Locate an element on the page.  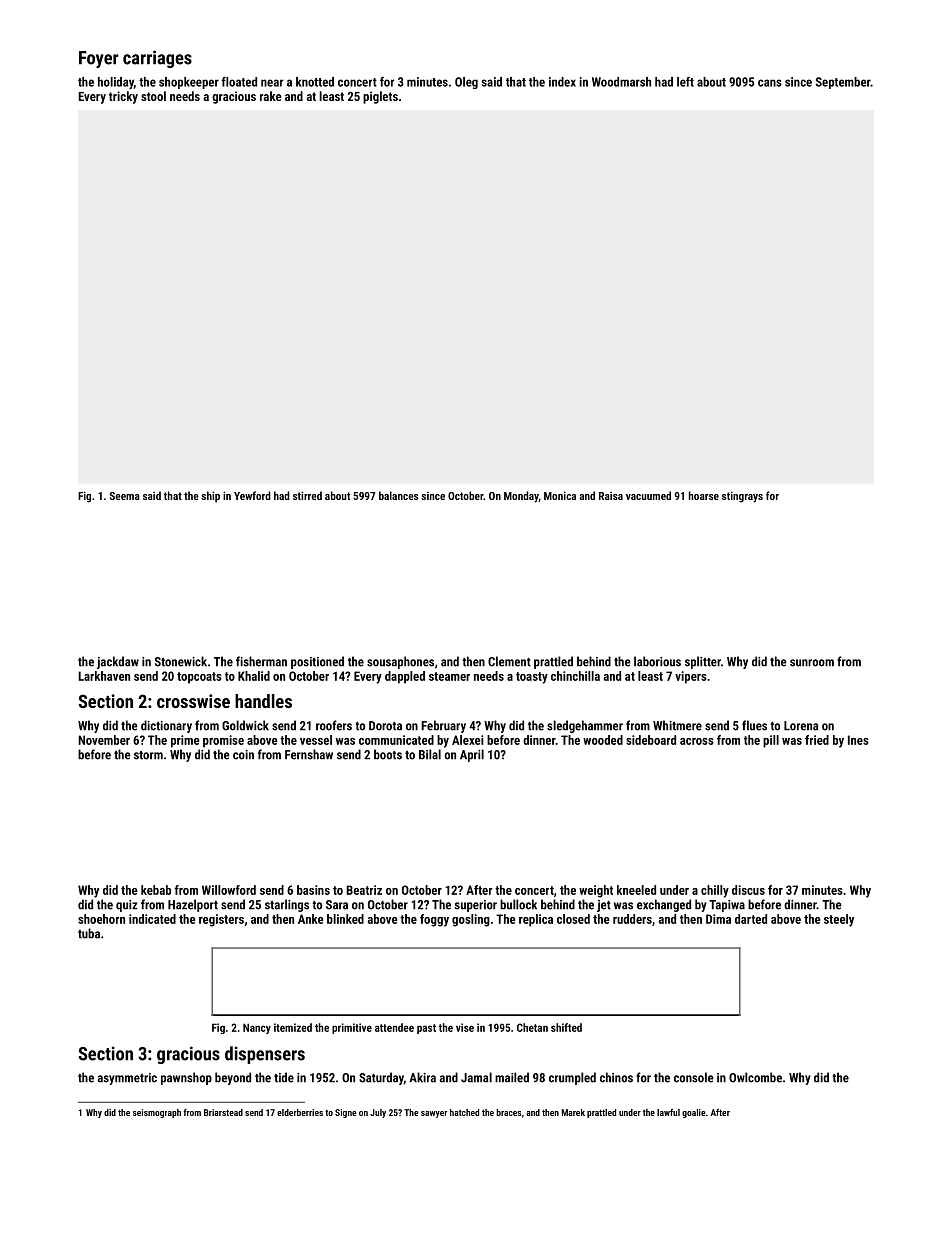
Oleg is located at coordinates (466, 83).
